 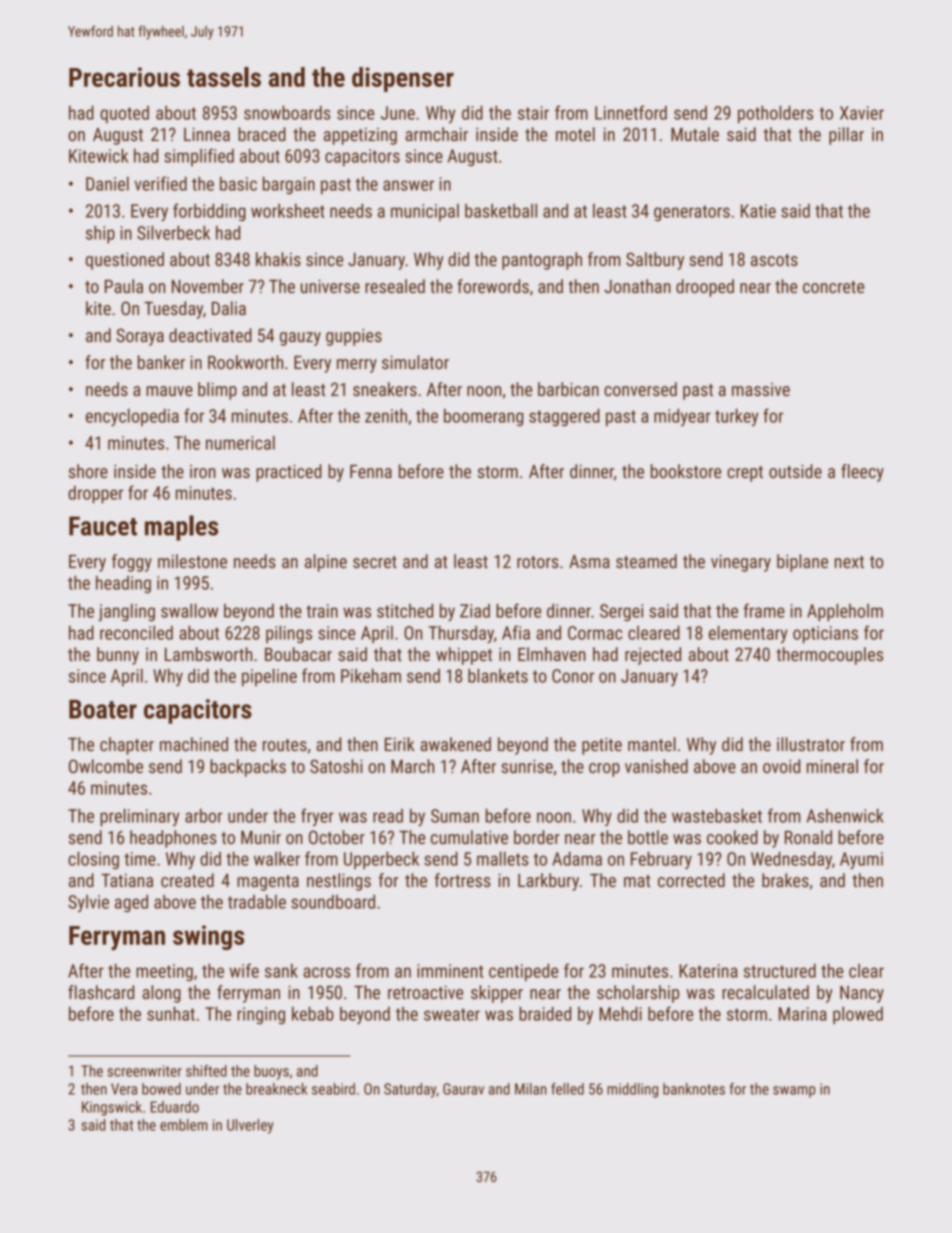 What do you see at coordinates (132, 417) in the screenshot?
I see `encyclopedia` at bounding box center [132, 417].
